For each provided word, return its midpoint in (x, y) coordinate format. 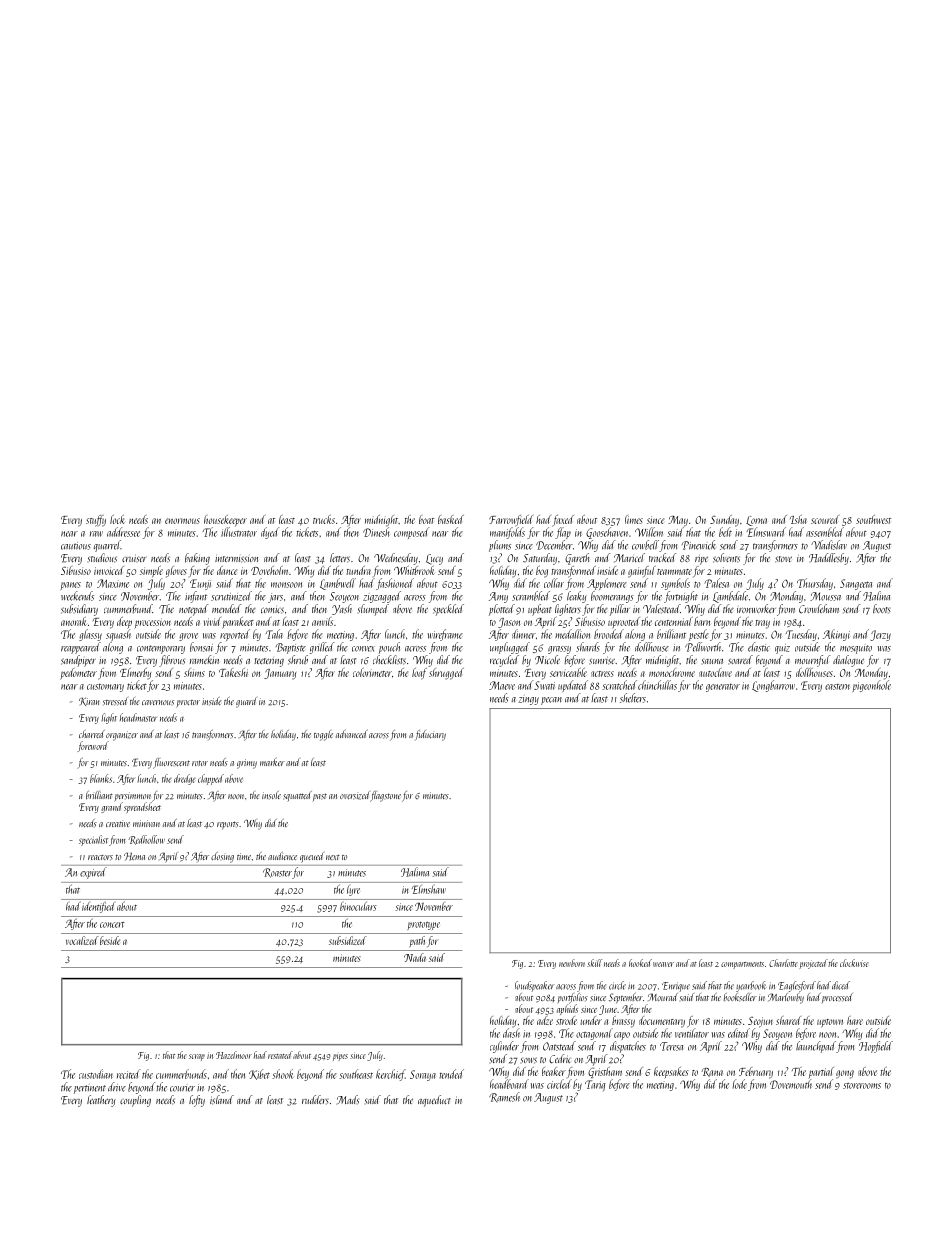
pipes (340, 1057)
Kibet (259, 1074)
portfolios (572, 998)
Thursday (815, 584)
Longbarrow (773, 686)
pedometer (78, 674)
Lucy (434, 559)
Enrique (676, 987)
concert (112, 925)
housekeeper (225, 520)
